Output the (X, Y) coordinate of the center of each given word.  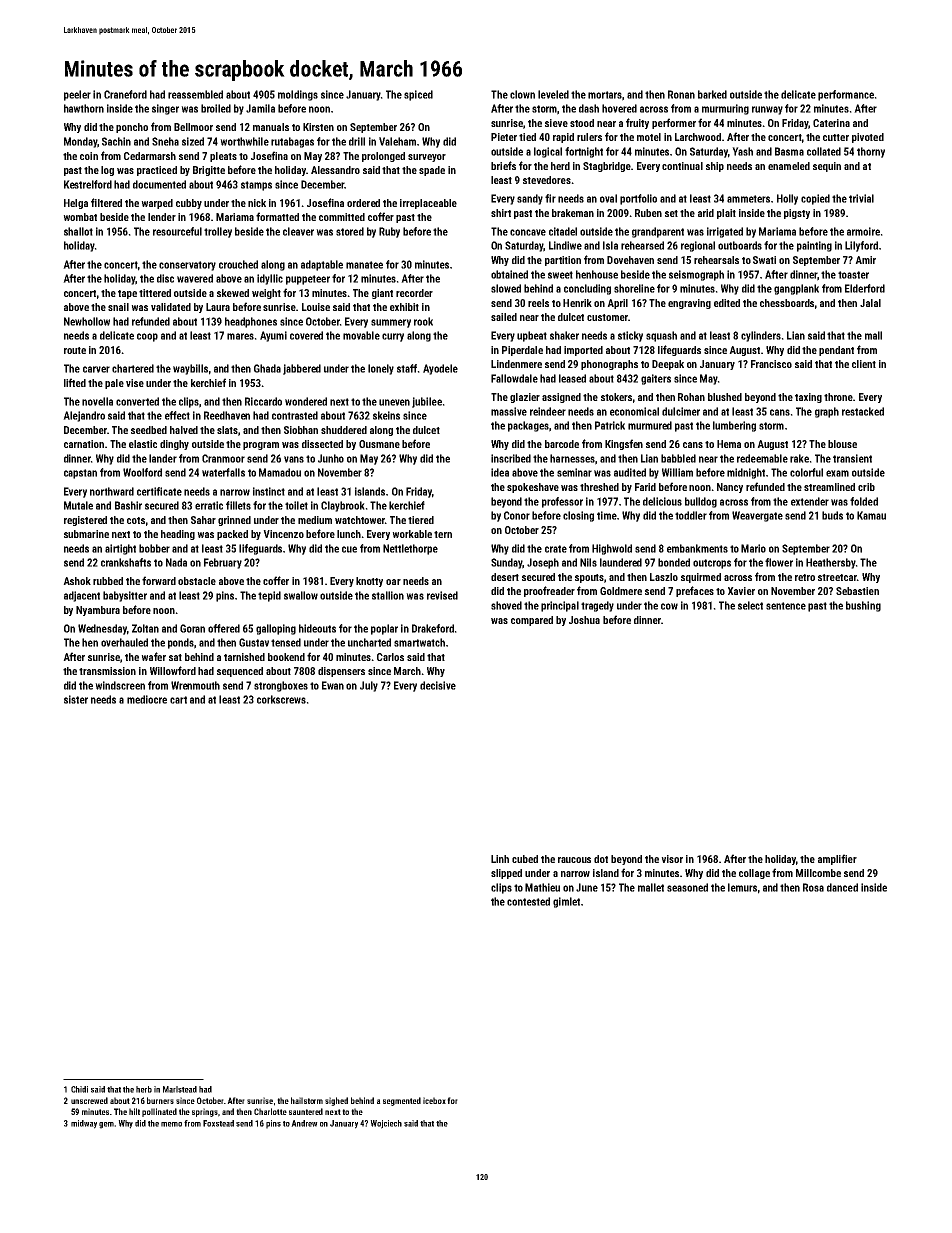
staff (407, 368)
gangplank (796, 289)
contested (528, 901)
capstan (80, 474)
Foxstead (218, 1123)
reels (538, 303)
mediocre (147, 699)
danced (842, 887)
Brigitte (209, 171)
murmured (650, 425)
